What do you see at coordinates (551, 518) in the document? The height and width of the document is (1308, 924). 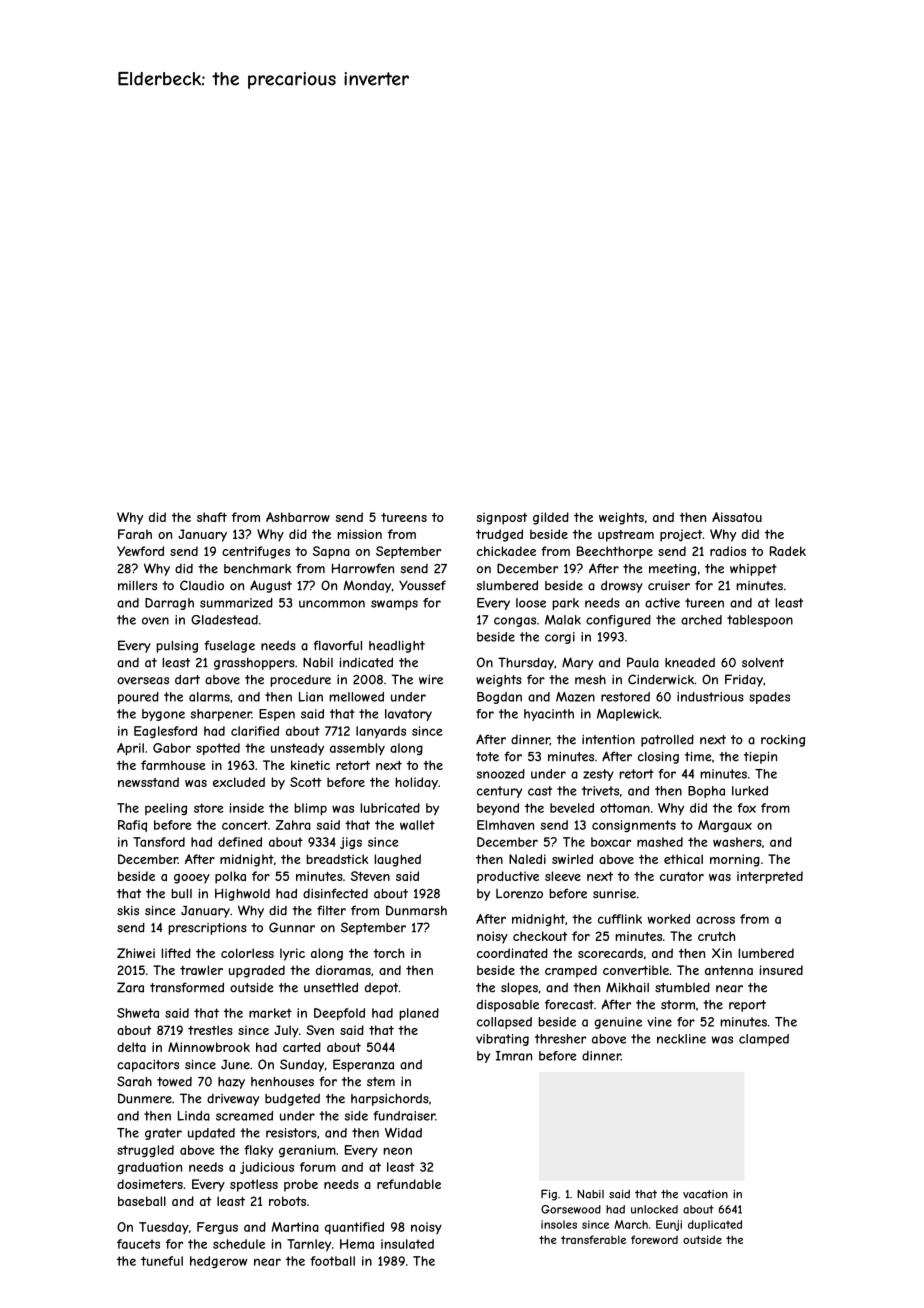 I see `gilded` at bounding box center [551, 518].
